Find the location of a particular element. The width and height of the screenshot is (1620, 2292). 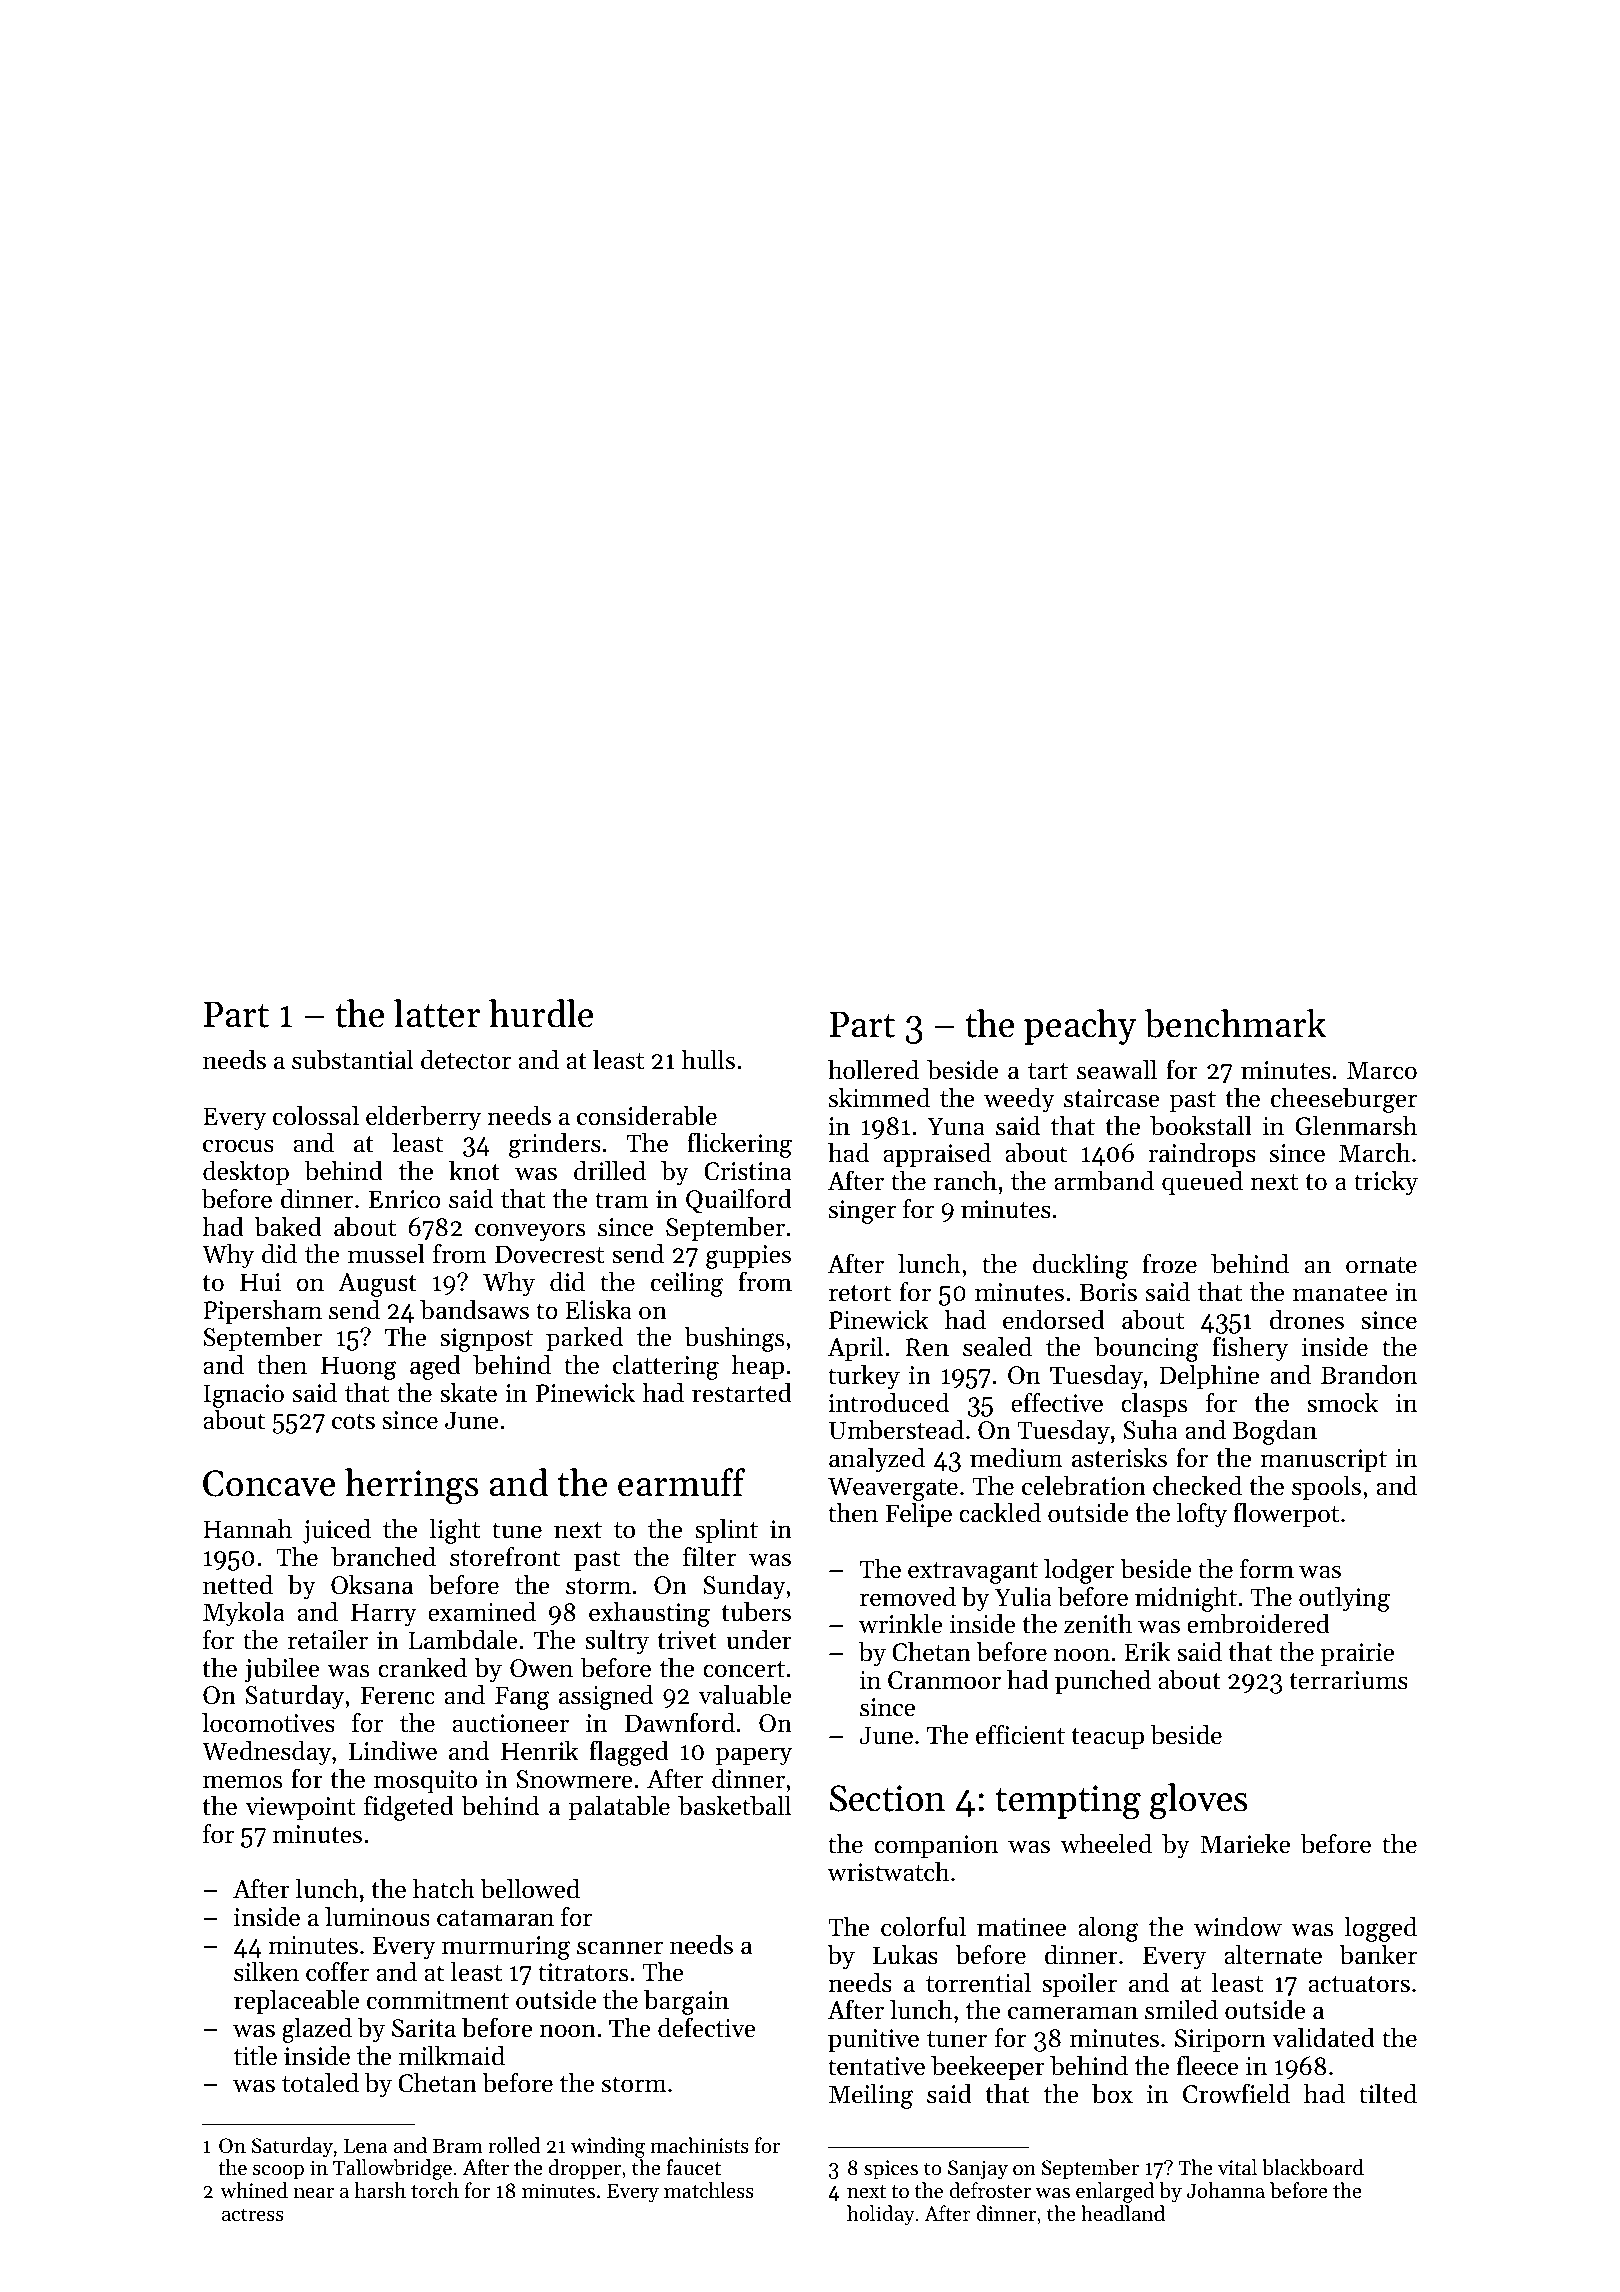

Hannah is located at coordinates (247, 1528).
